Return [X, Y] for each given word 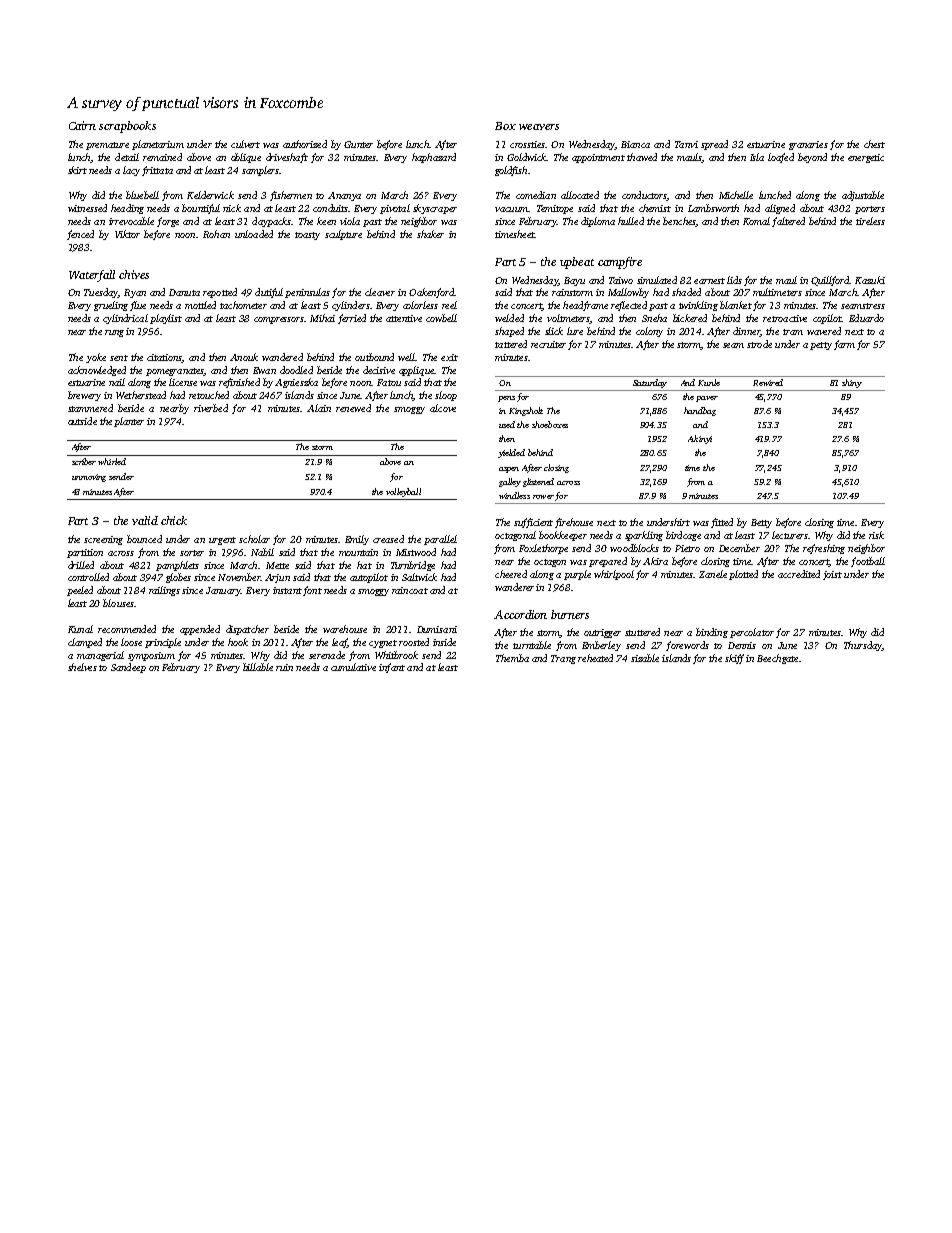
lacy [131, 171]
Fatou [389, 382]
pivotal [395, 209]
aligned [780, 209]
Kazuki [870, 280]
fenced [80, 235]
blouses [118, 603]
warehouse [345, 629]
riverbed [211, 408]
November [239, 577]
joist [832, 575]
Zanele [713, 574]
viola [350, 221]
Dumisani [437, 629]
